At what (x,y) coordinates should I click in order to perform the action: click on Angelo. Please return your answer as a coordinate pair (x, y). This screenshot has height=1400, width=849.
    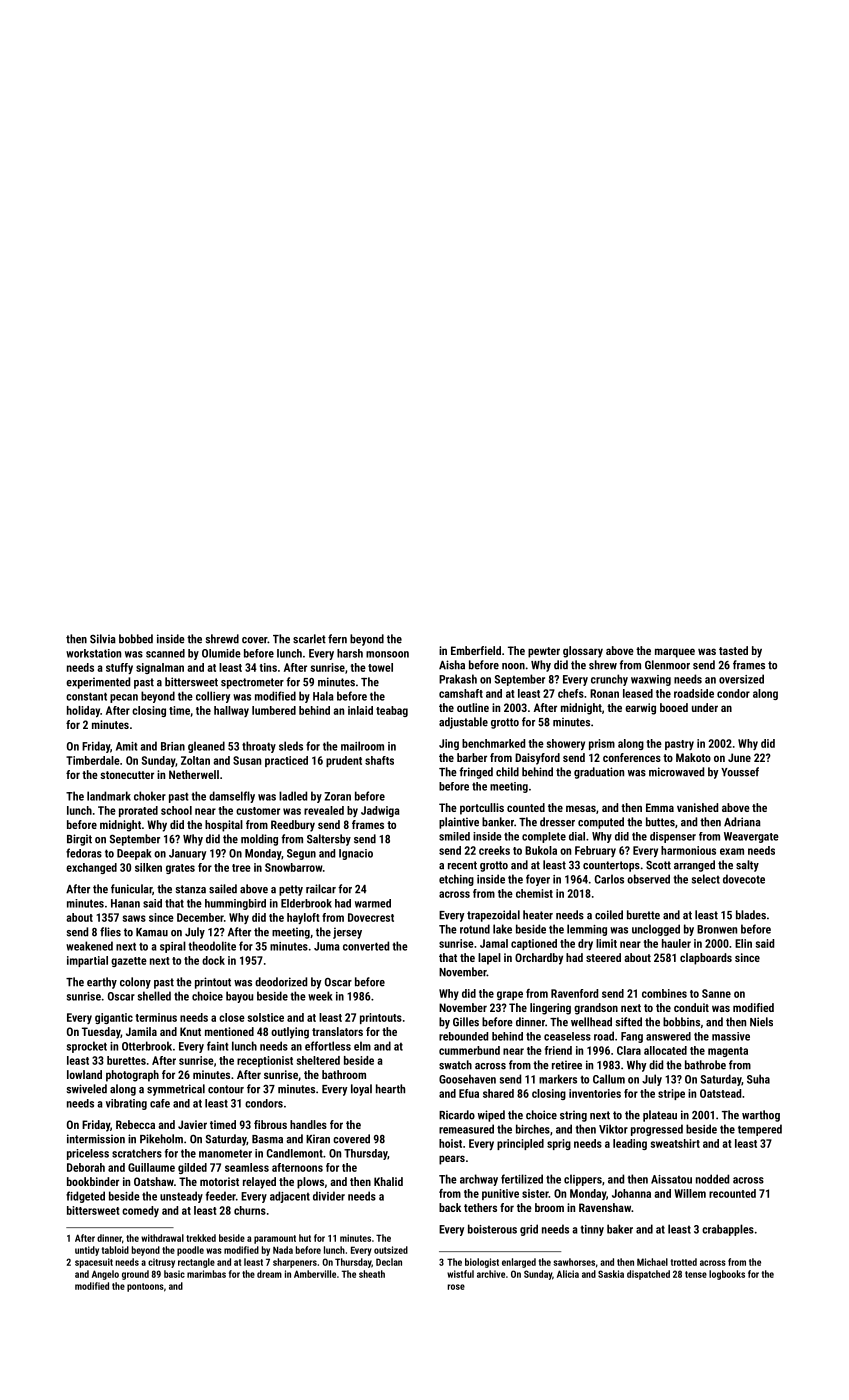
    Looking at the image, I should click on (105, 1275).
